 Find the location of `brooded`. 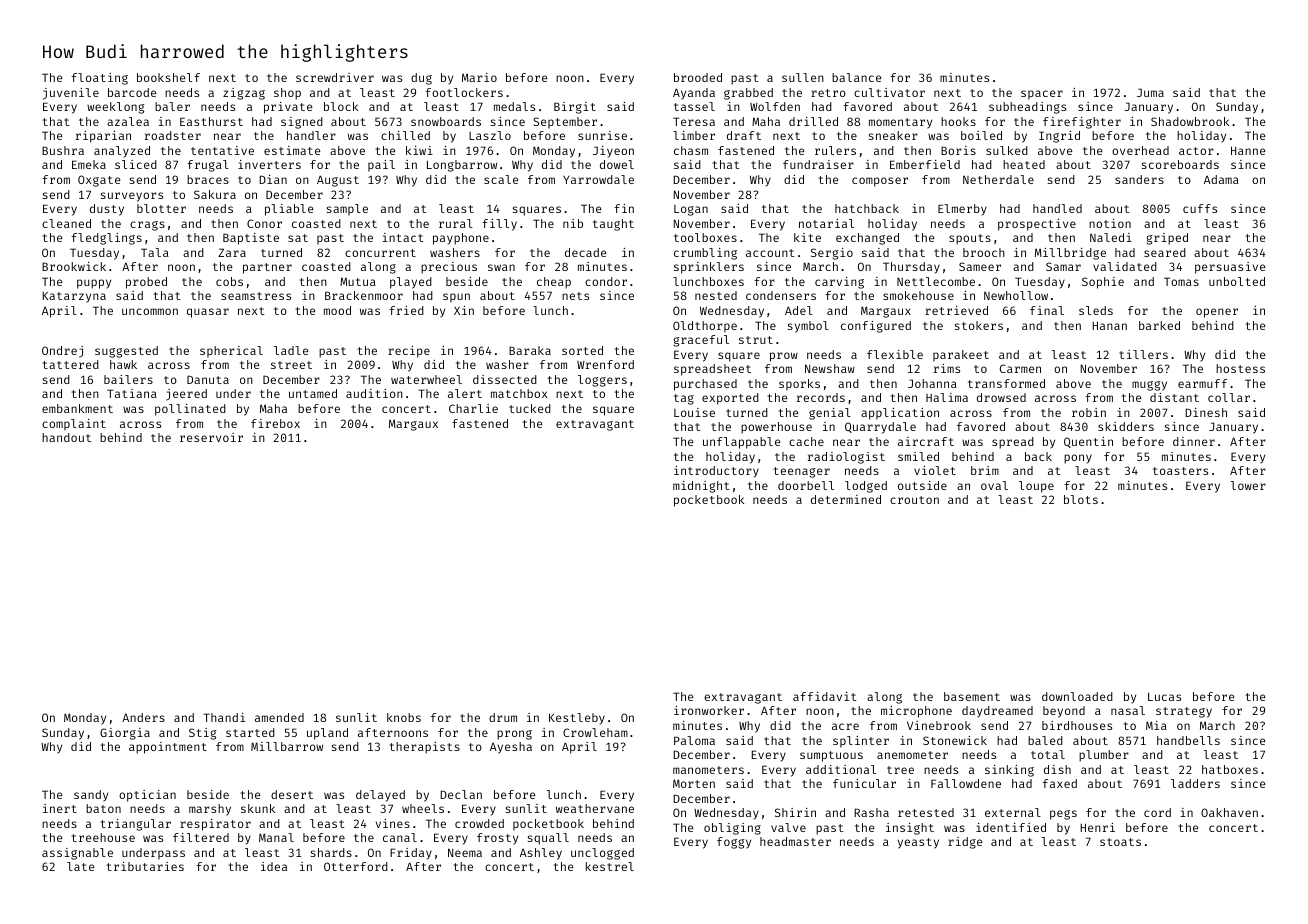

brooded is located at coordinates (698, 77).
